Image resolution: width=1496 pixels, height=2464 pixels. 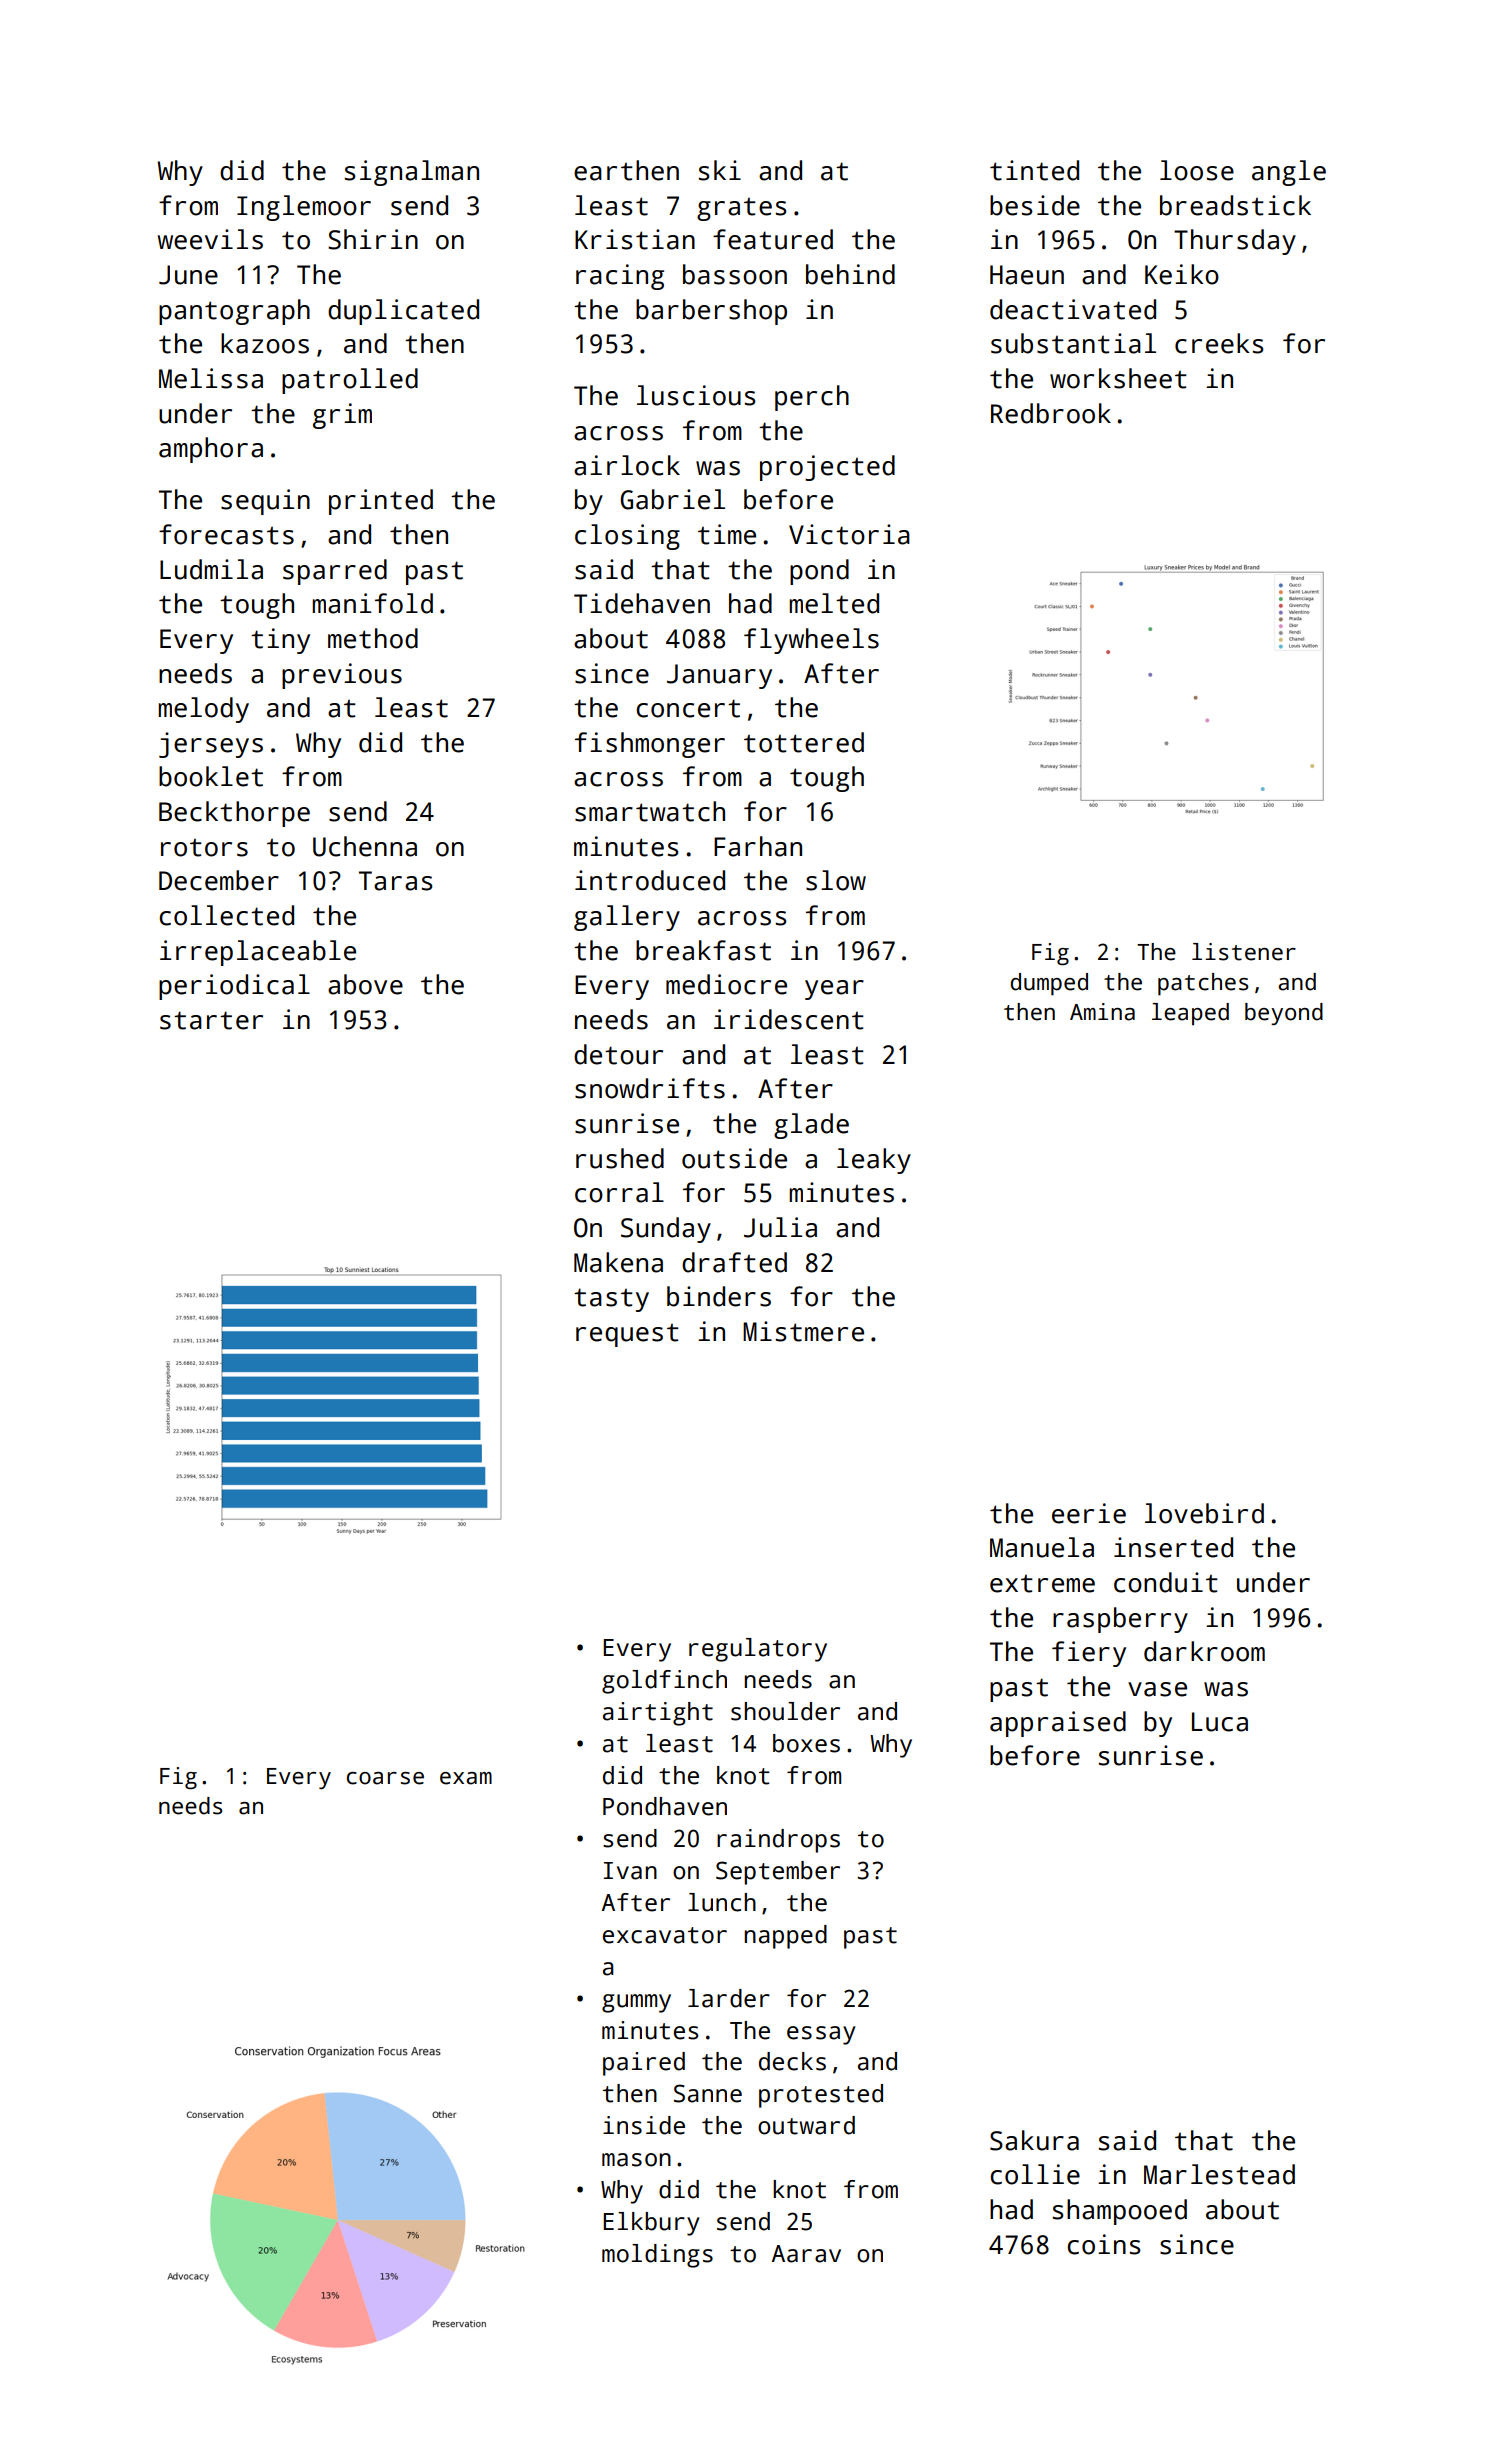 I want to click on beyond, so click(x=1284, y=1014).
